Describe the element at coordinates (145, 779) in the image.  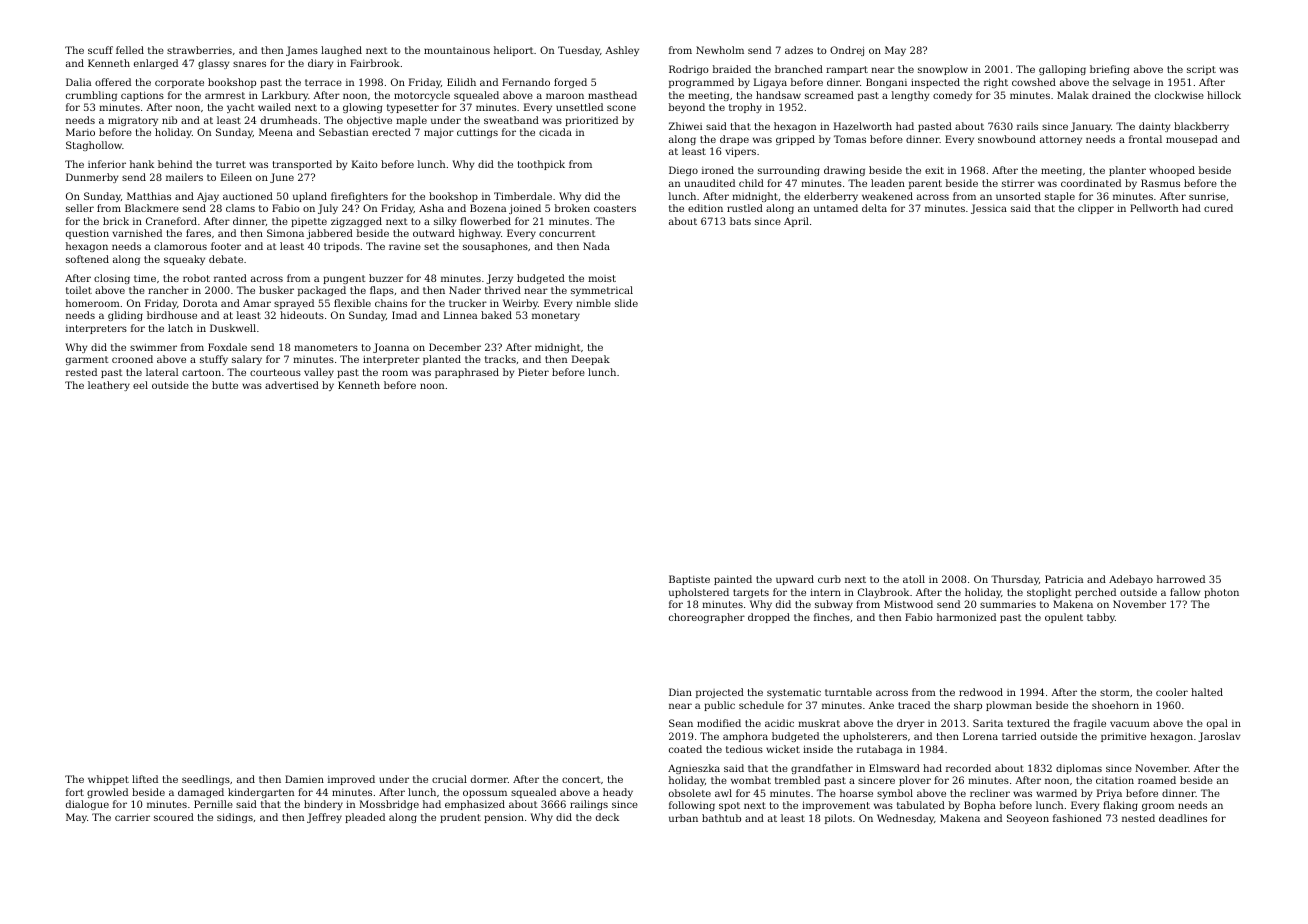
I see `lifted` at that location.
